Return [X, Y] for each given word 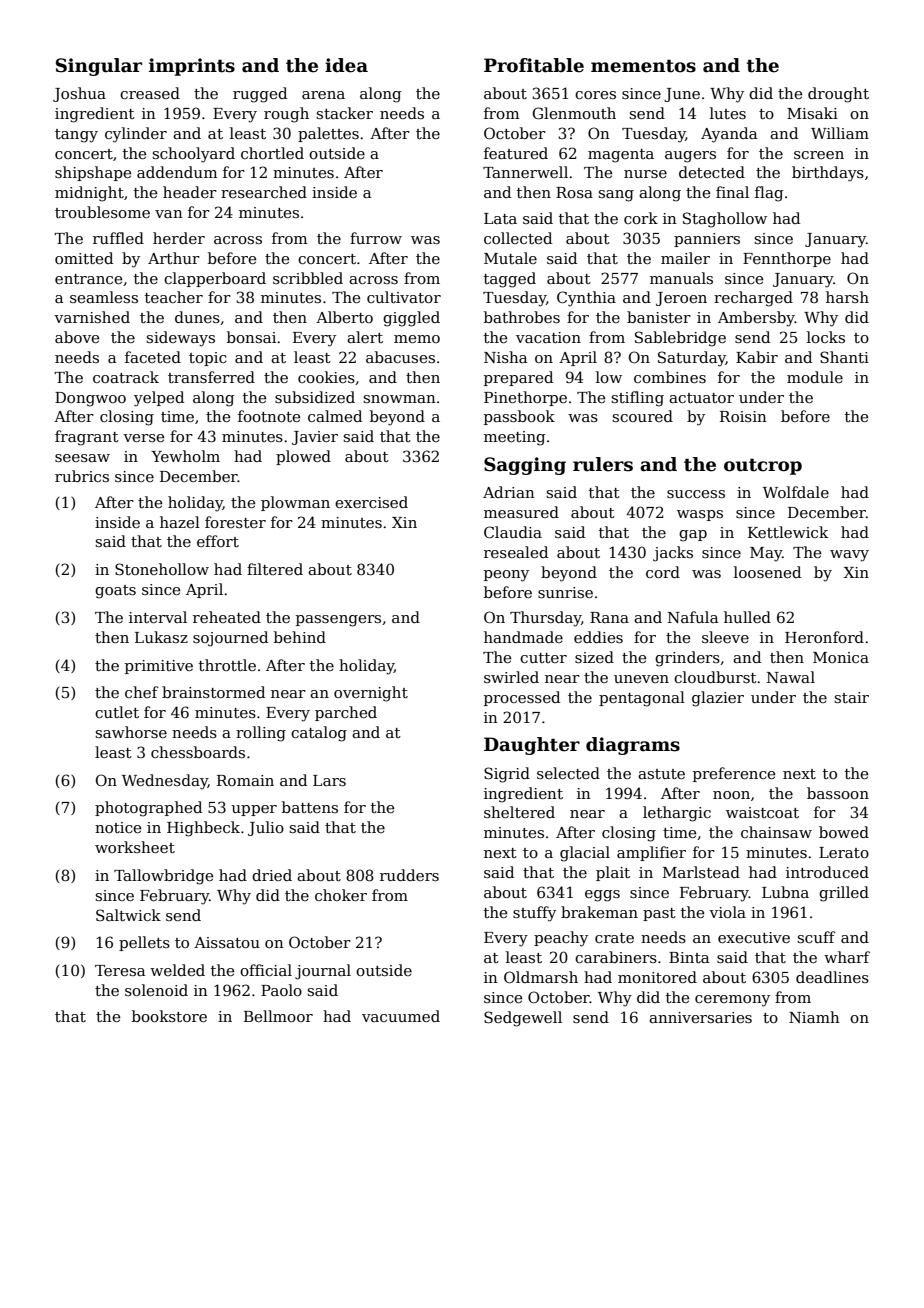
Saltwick [128, 915]
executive [754, 937]
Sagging [525, 466]
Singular [99, 67]
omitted [84, 258]
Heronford [824, 637]
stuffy [534, 914]
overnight [371, 694]
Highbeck [203, 829]
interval [158, 617]
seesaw [82, 458]
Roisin [743, 416]
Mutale [510, 258]
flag [769, 194]
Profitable [534, 65]
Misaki [812, 113]
